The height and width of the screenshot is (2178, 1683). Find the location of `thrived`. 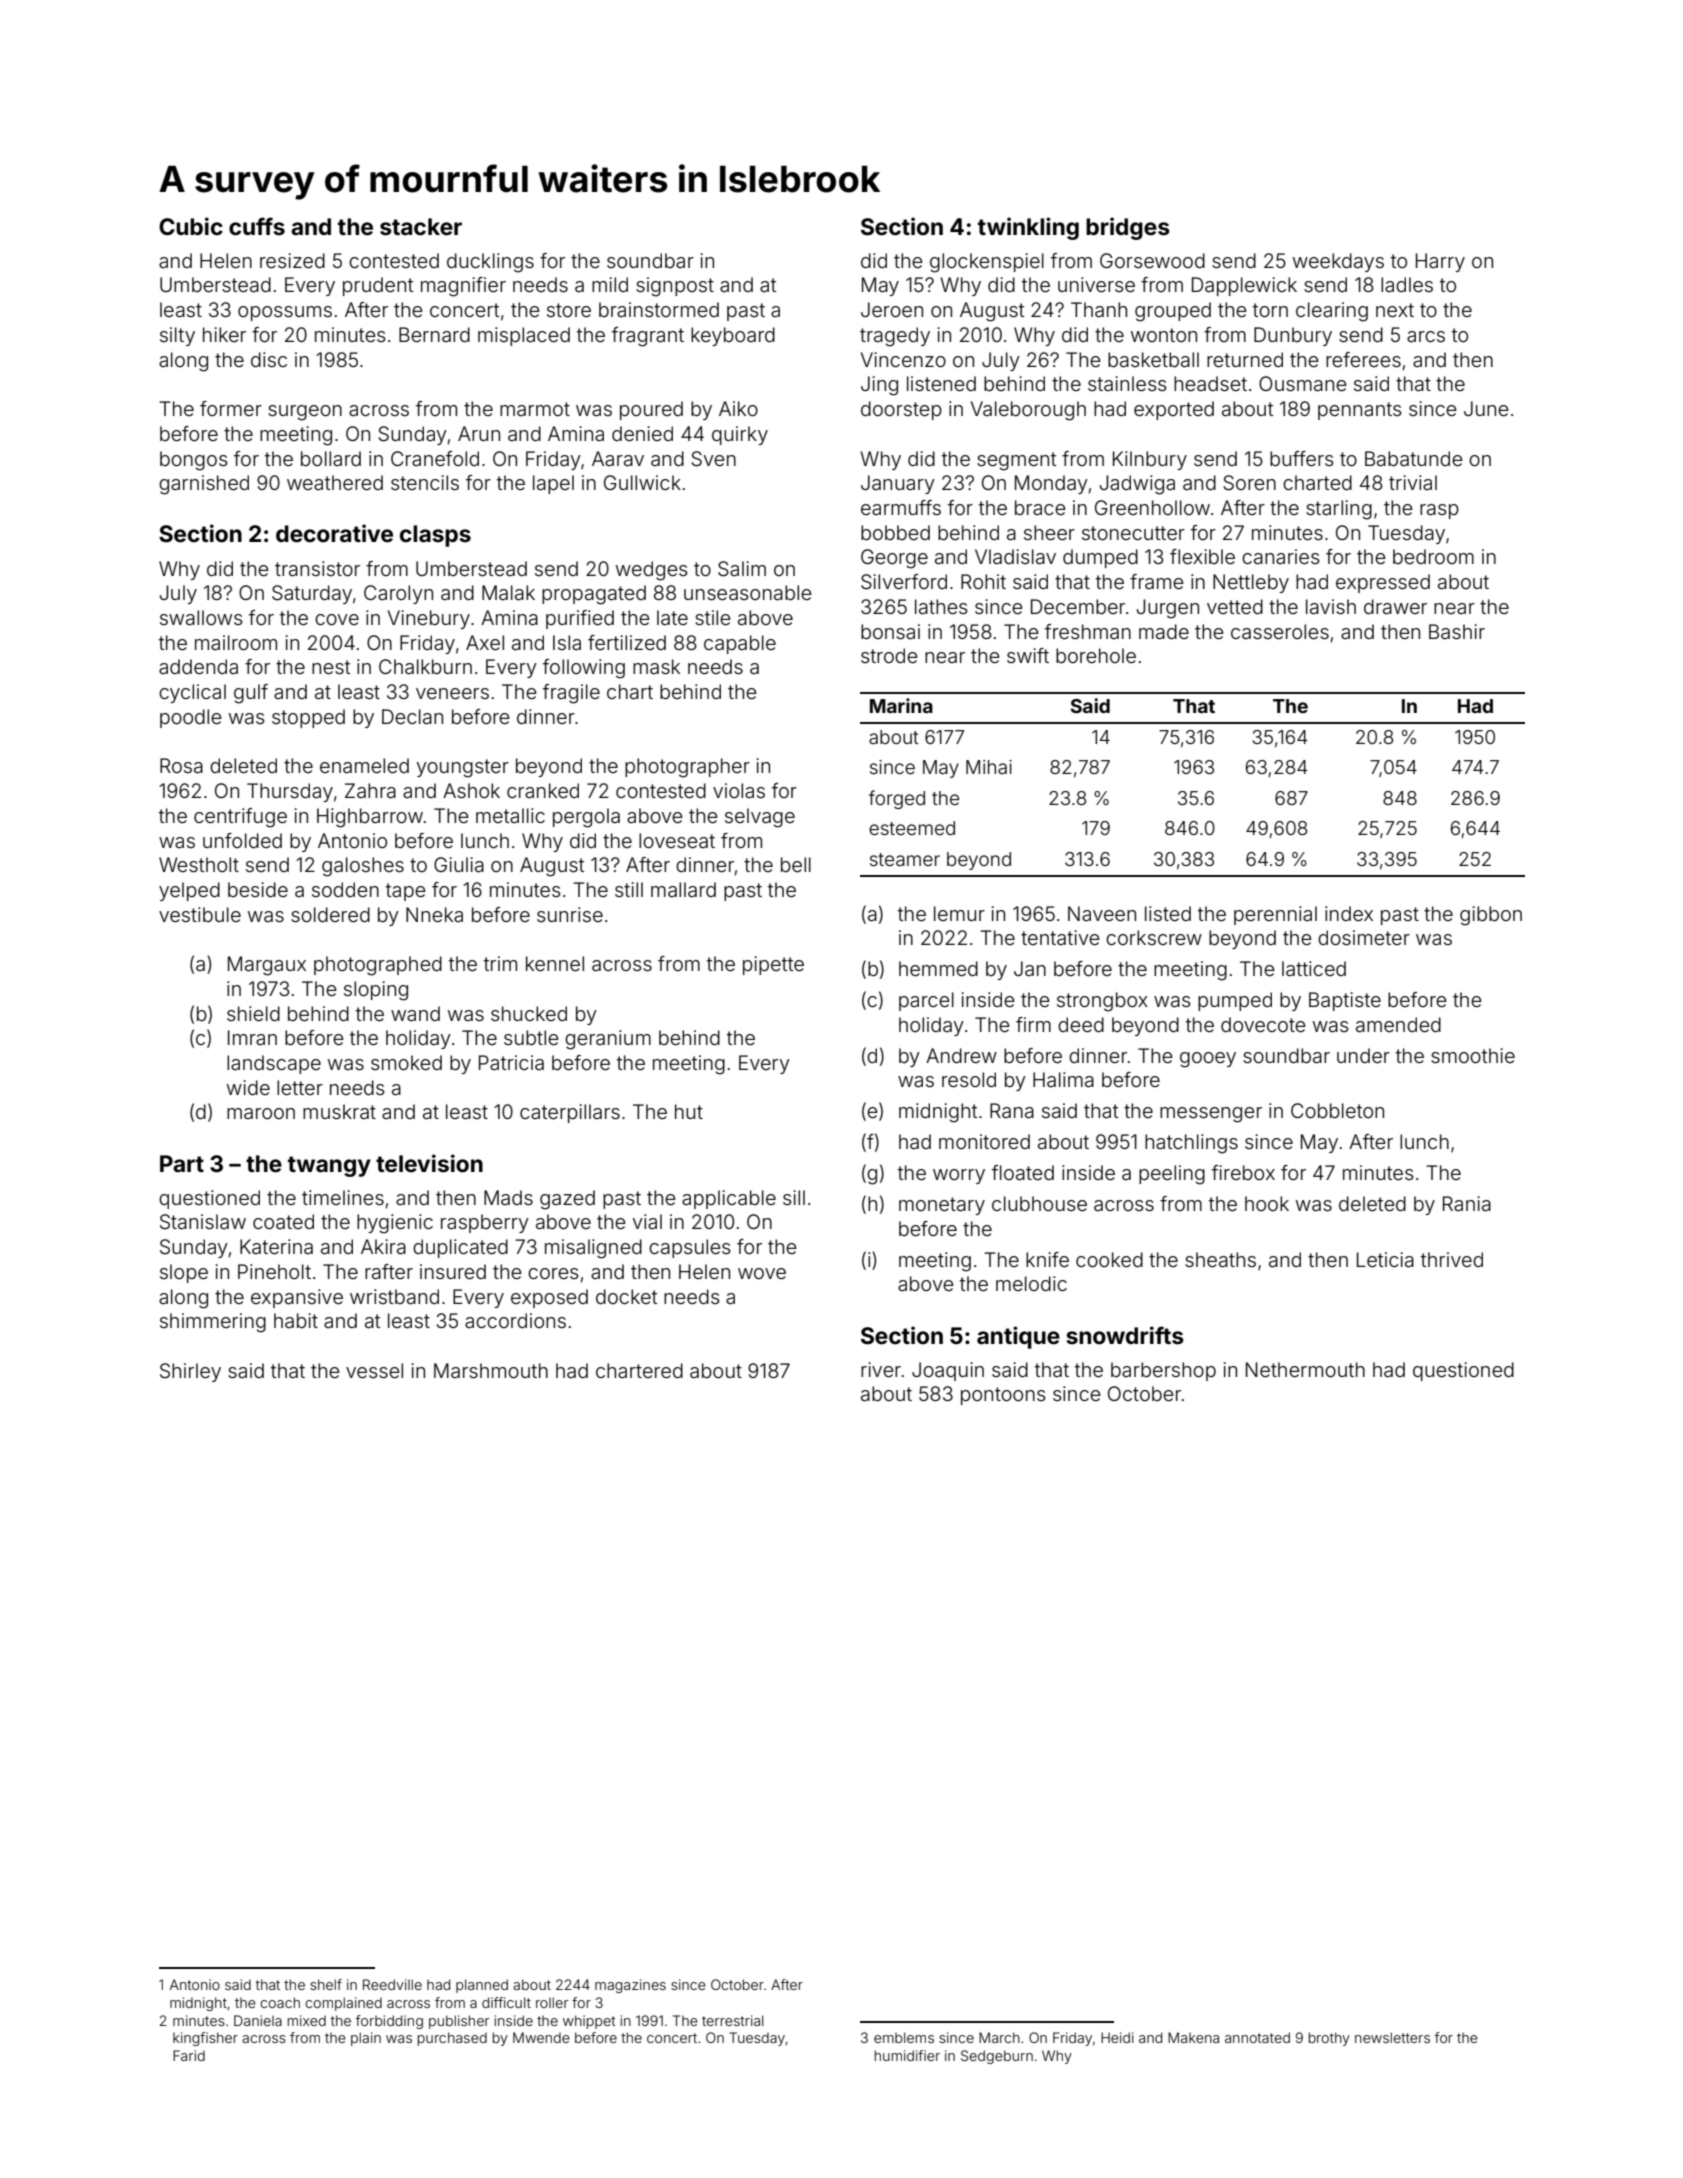

thrived is located at coordinates (1452, 1259).
